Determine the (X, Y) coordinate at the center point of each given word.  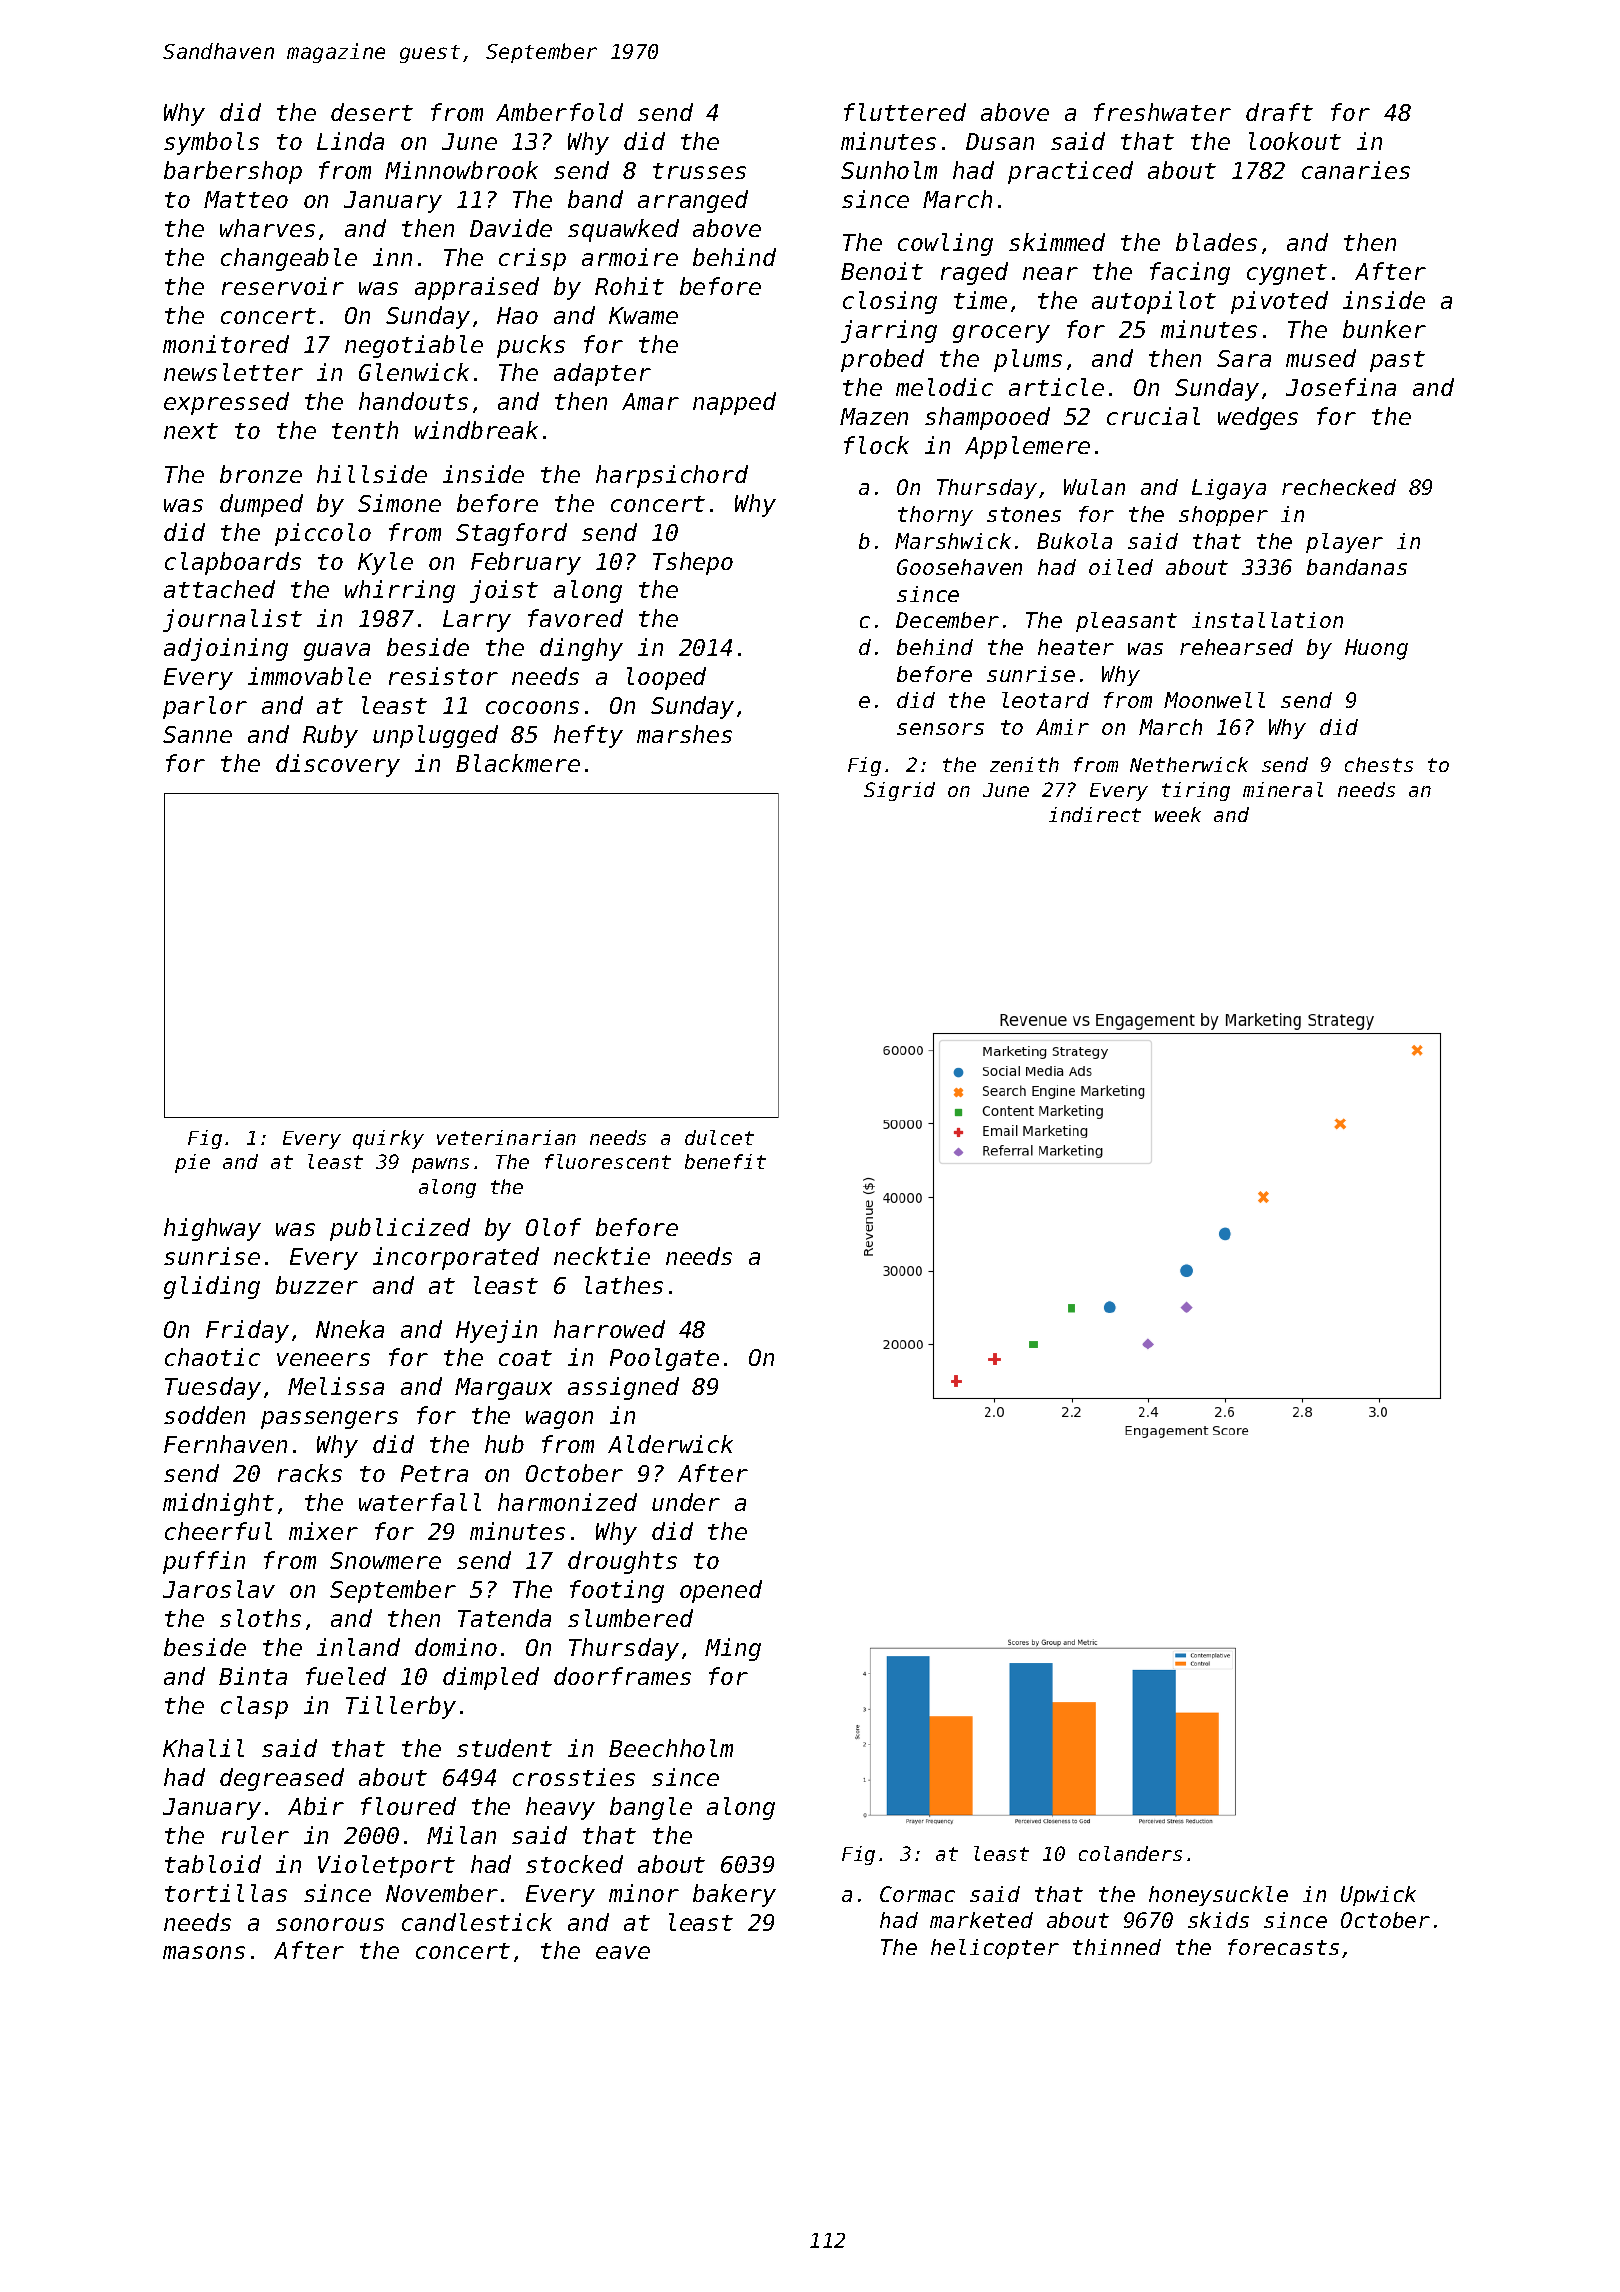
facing (1190, 273)
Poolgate (664, 1359)
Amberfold (559, 112)
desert (372, 112)
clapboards (233, 563)
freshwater (1162, 112)
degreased (282, 1779)
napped (734, 403)
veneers (323, 1359)
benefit (725, 1161)
